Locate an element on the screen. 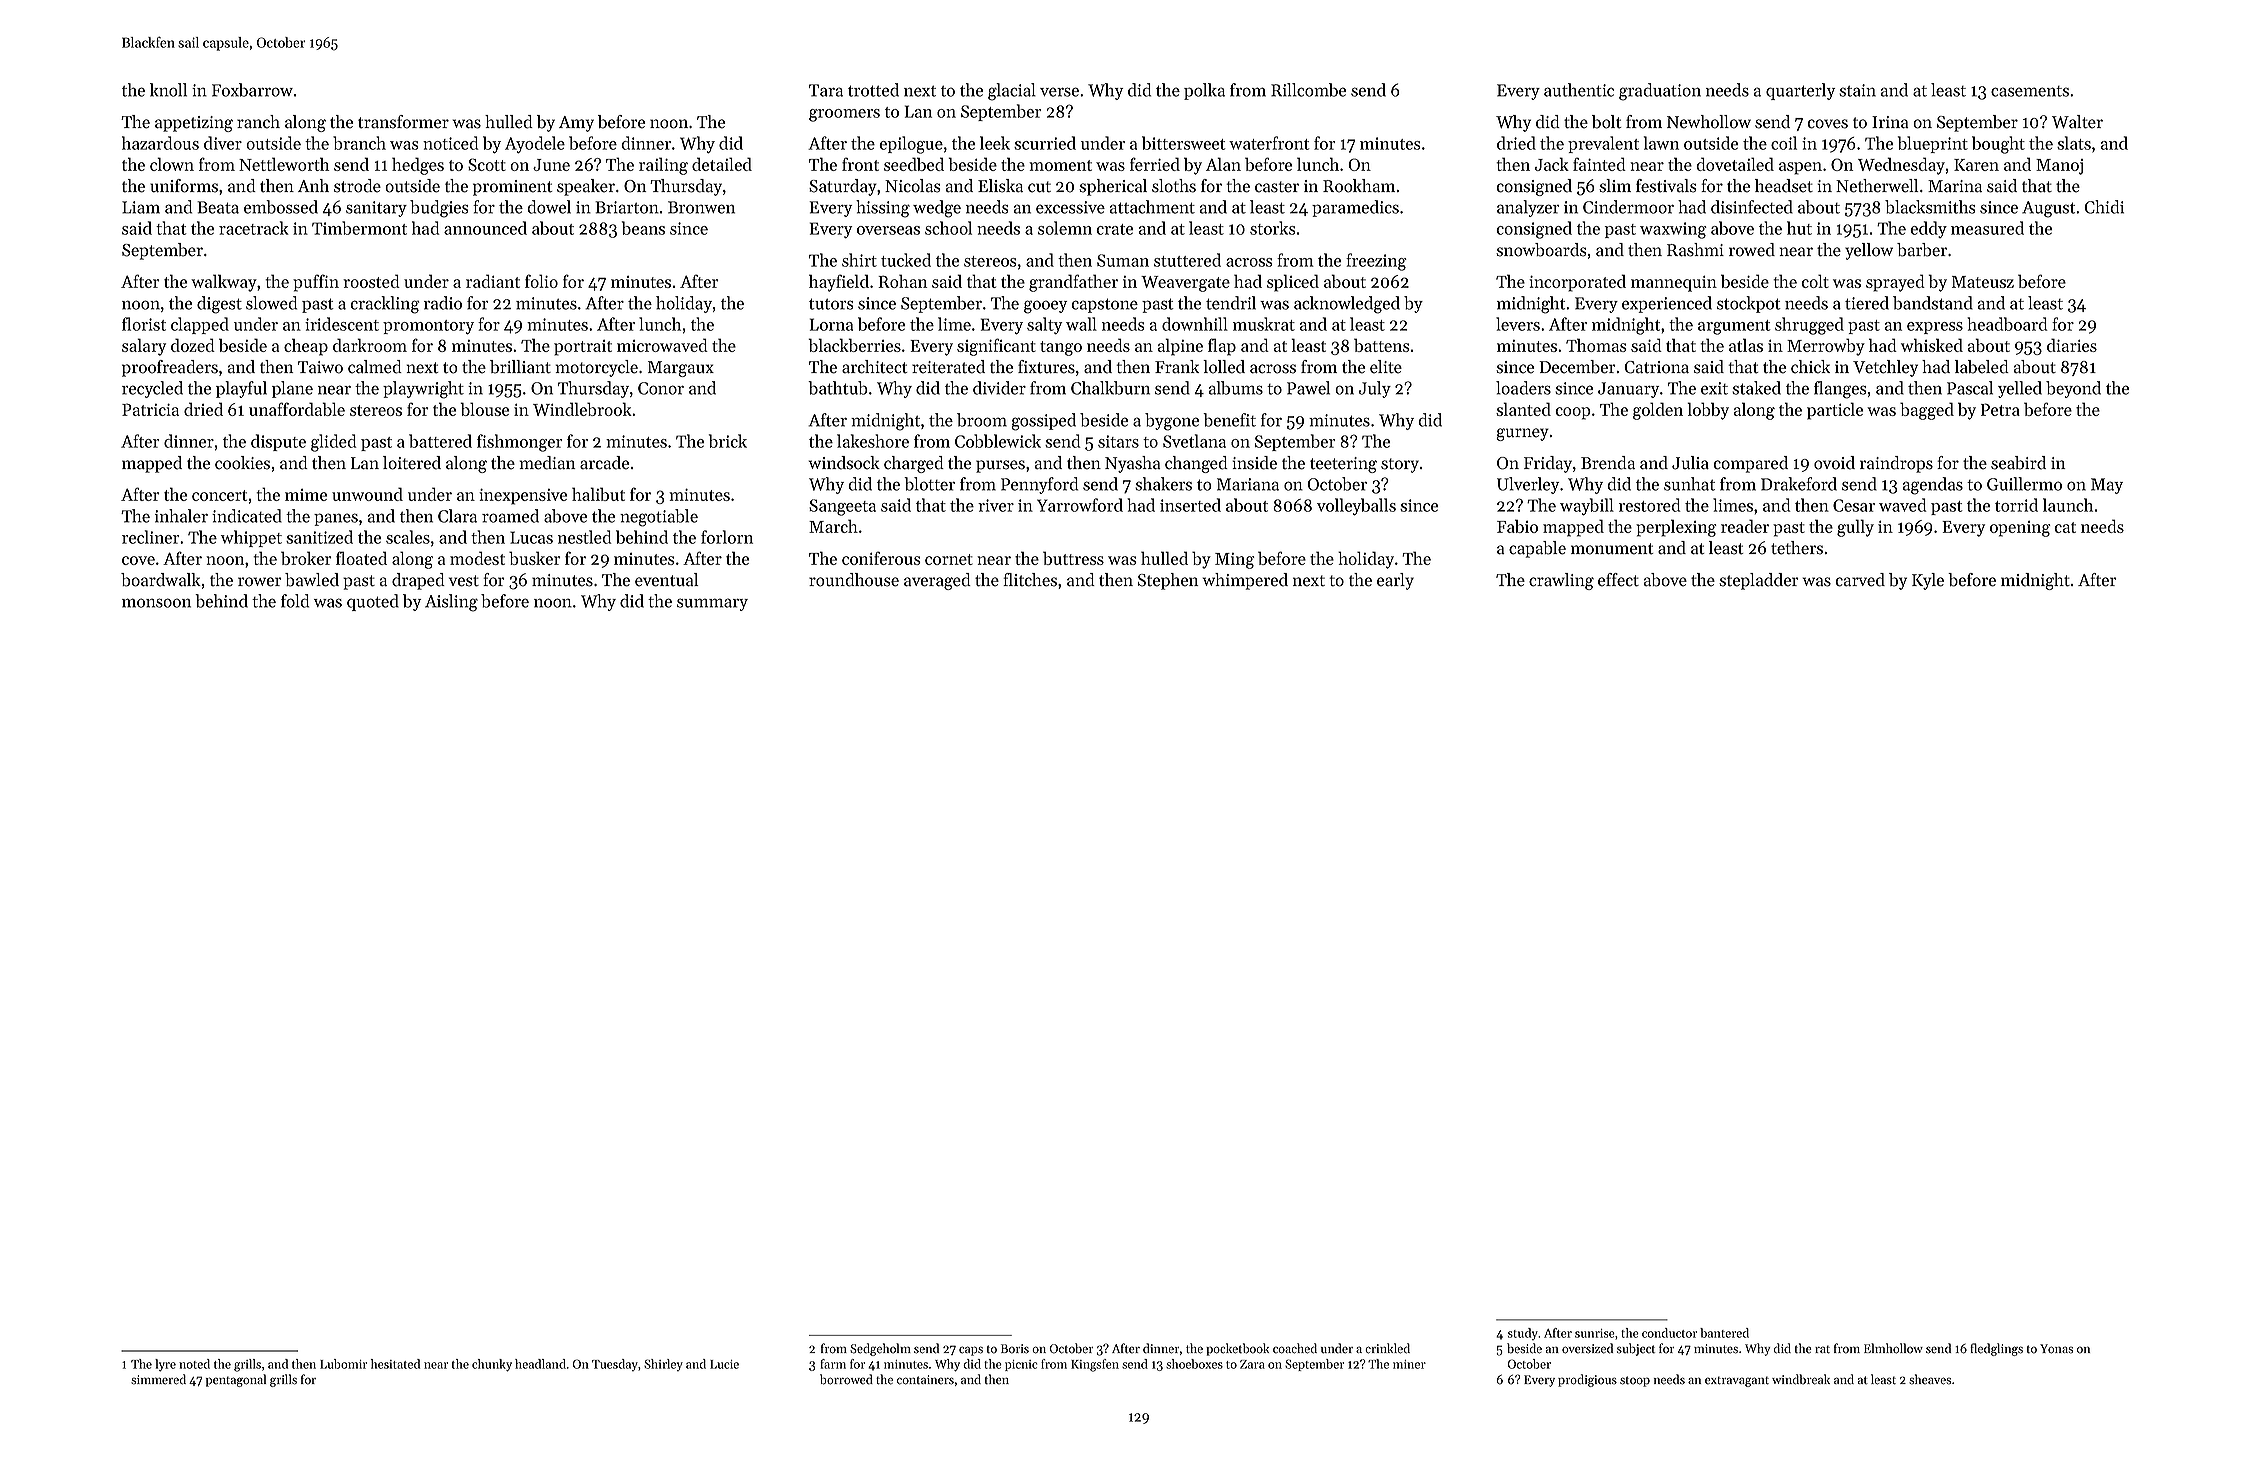  graduation is located at coordinates (1660, 92).
